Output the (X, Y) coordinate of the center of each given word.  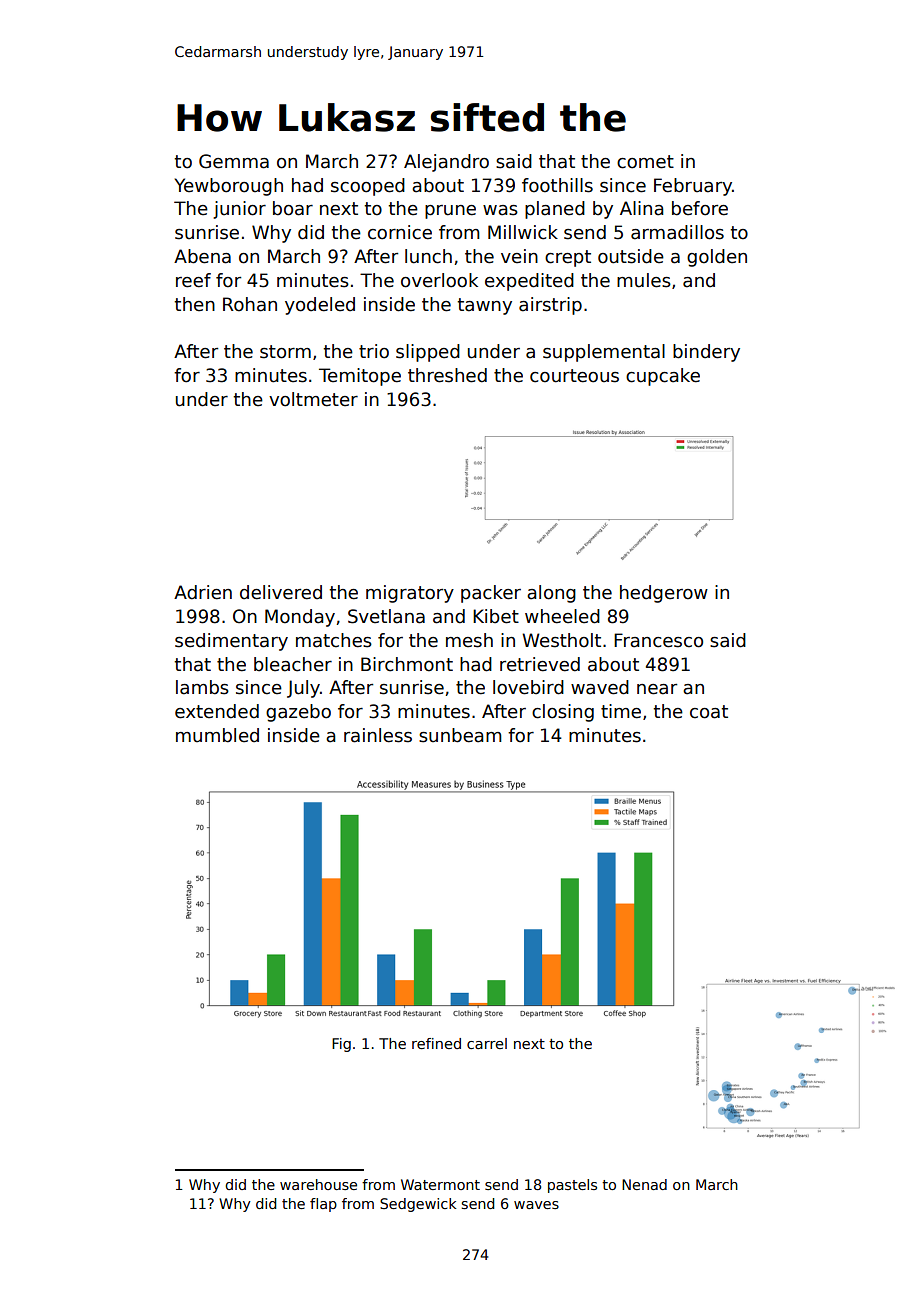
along (551, 594)
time (621, 711)
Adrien (203, 592)
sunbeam (460, 735)
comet (645, 162)
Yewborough (229, 187)
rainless (378, 735)
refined (436, 1043)
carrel (487, 1043)
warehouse (318, 1184)
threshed (447, 375)
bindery (706, 353)
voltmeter (313, 399)
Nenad (644, 1184)
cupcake (663, 377)
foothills (557, 185)
